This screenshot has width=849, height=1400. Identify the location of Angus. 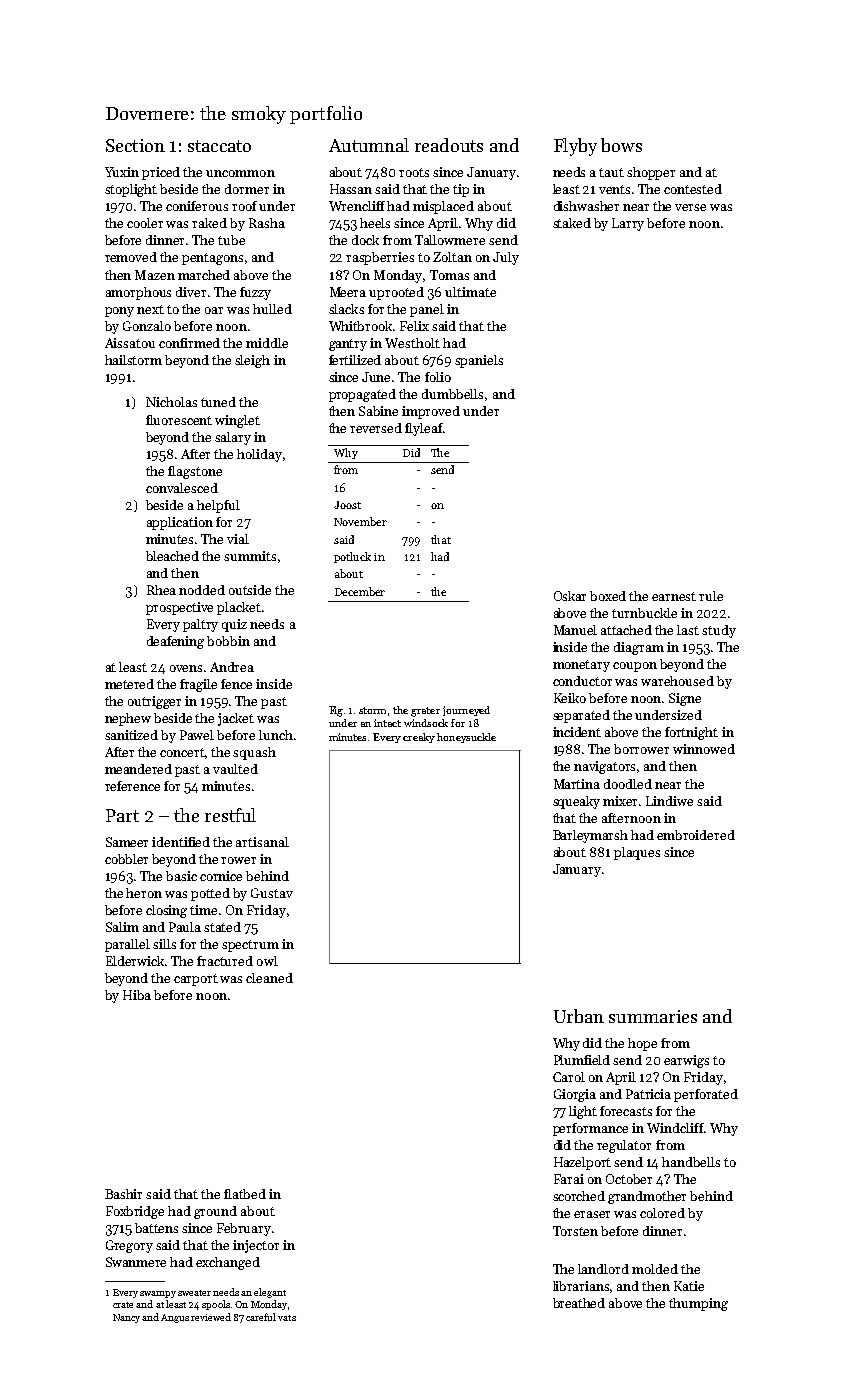
(175, 1318).
